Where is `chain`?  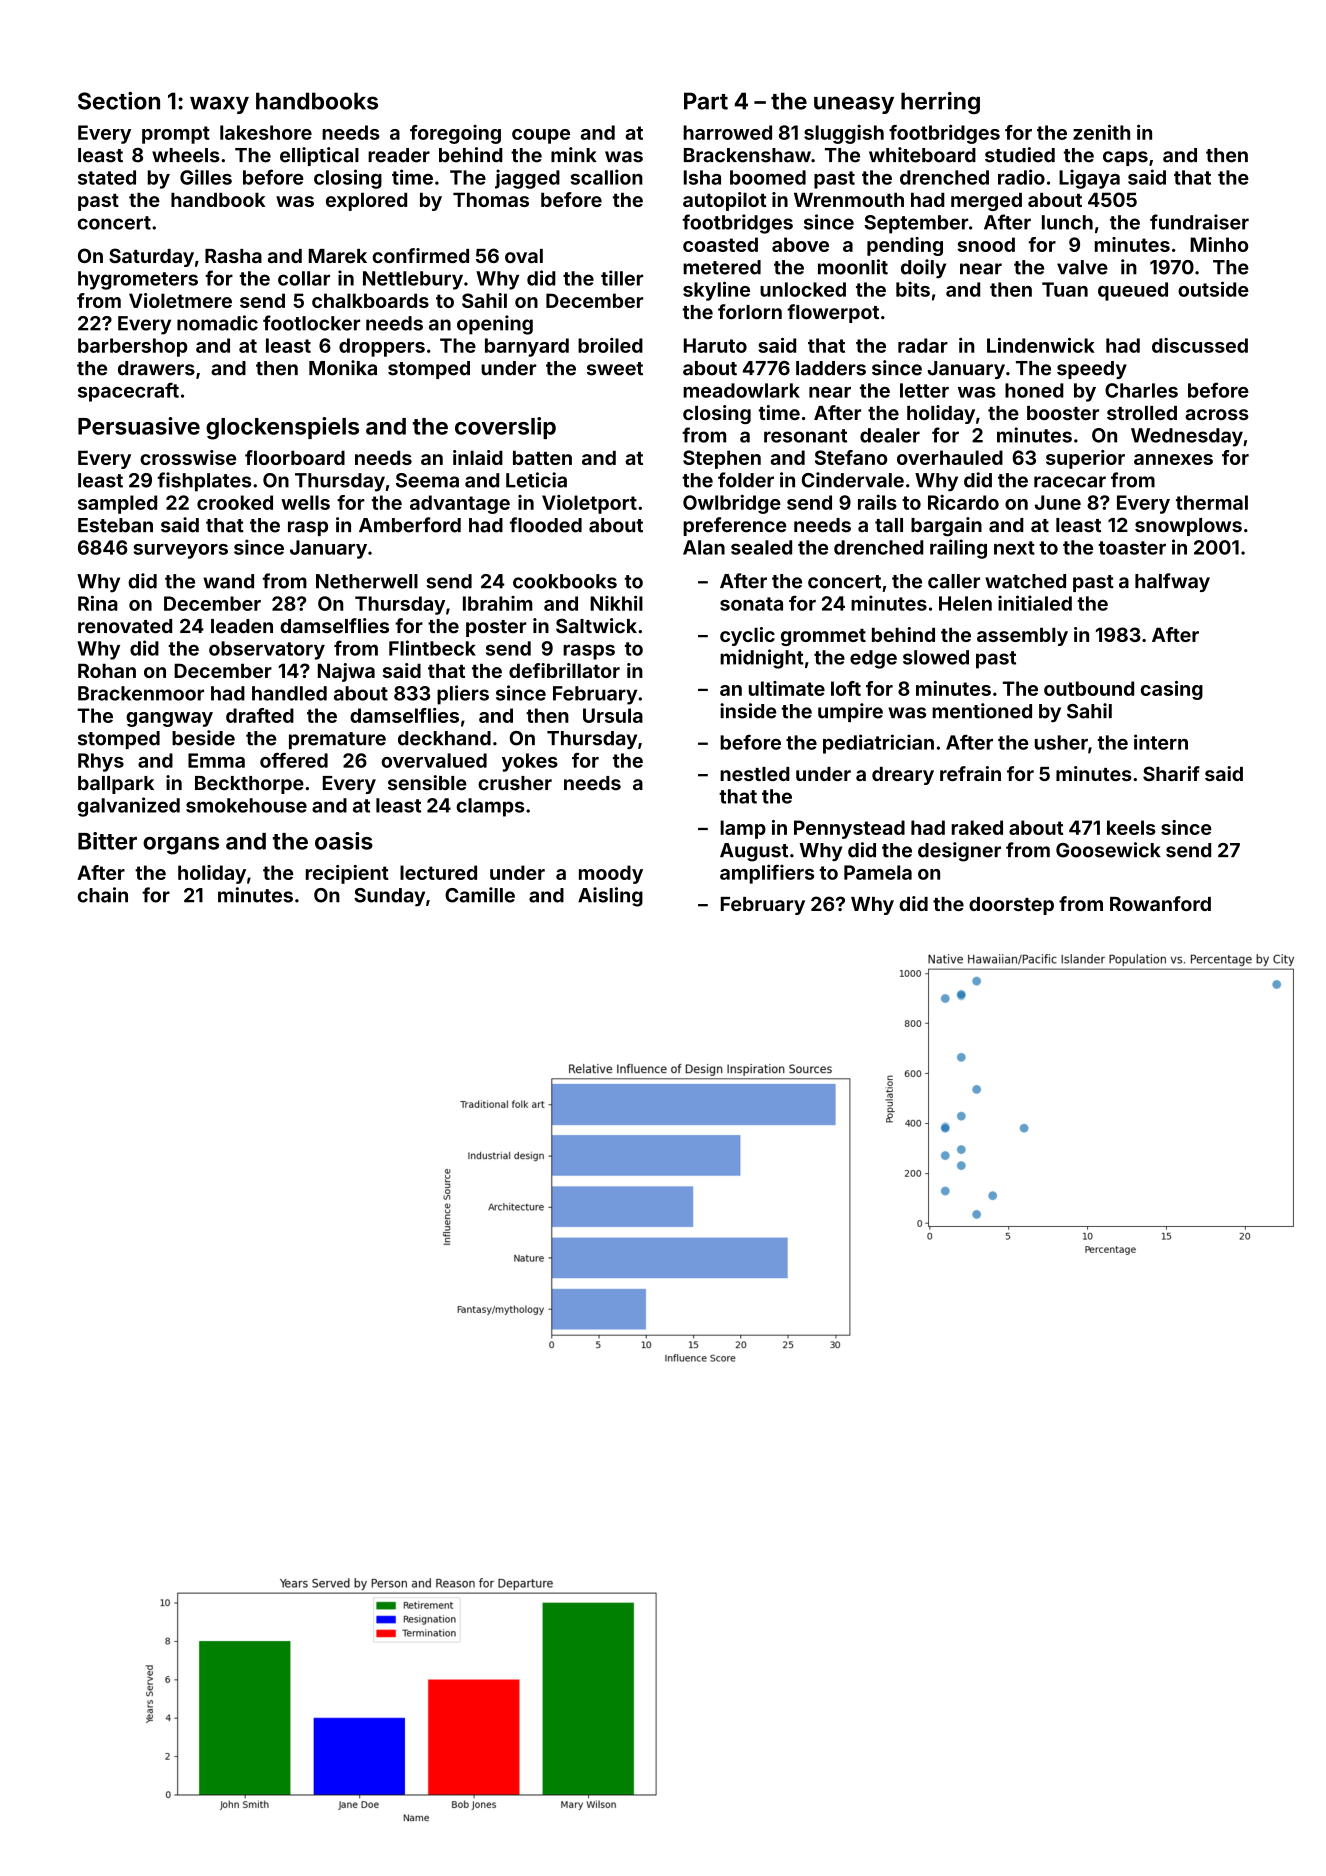
chain is located at coordinates (103, 895).
